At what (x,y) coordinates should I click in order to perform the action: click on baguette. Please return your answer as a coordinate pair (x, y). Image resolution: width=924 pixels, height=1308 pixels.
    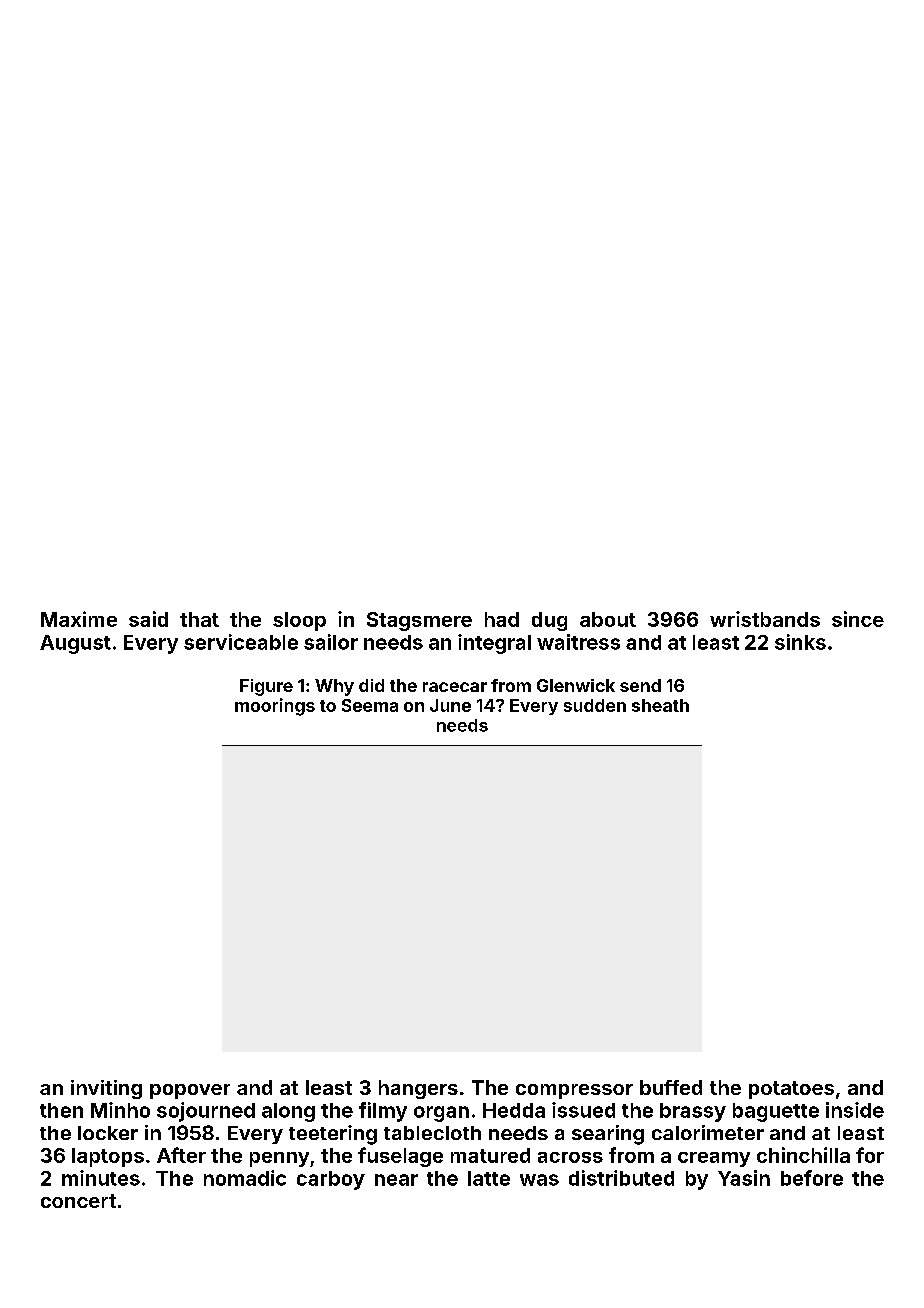
    Looking at the image, I should click on (776, 1112).
